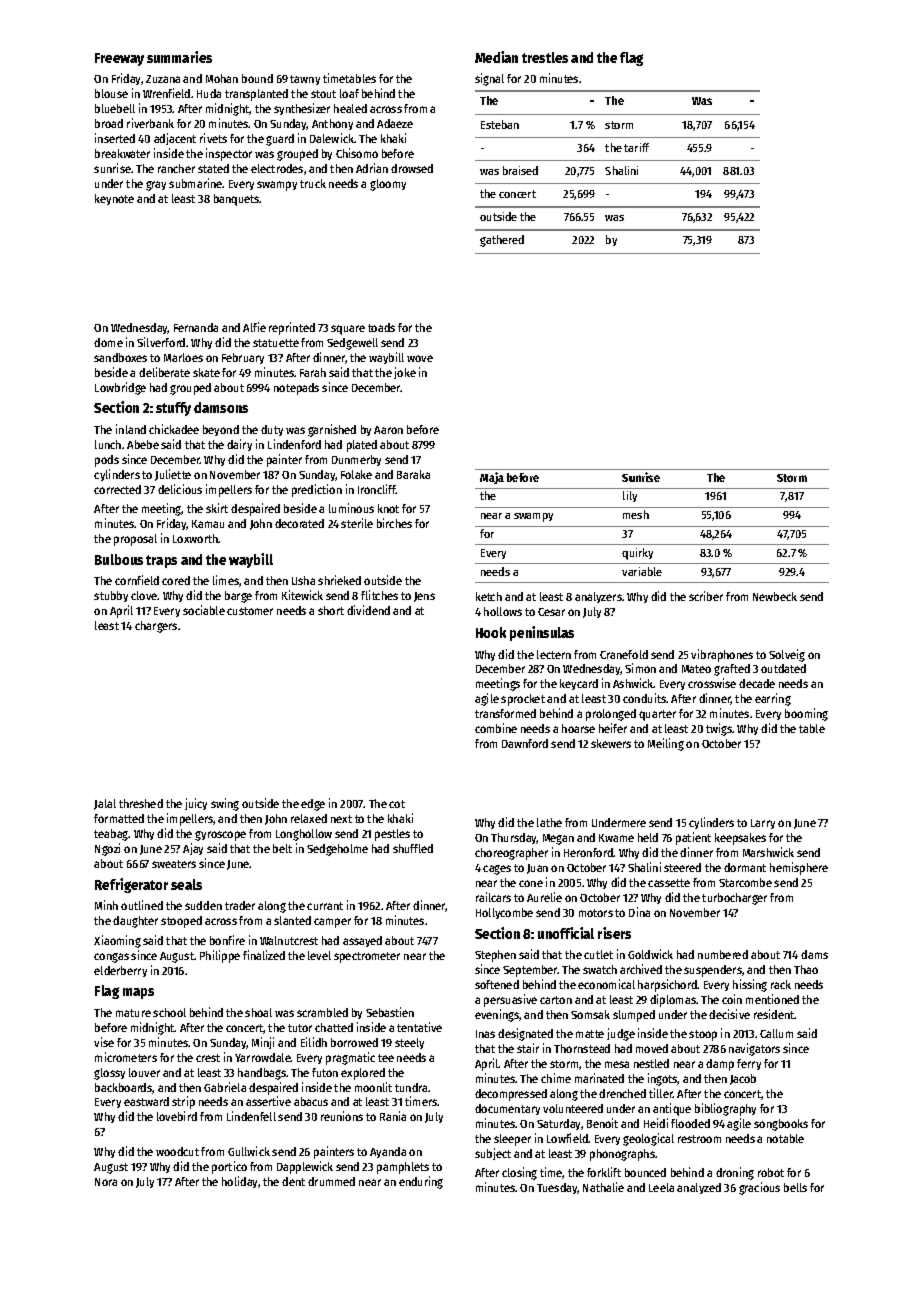 This image has height=1308, width=924. What do you see at coordinates (771, 1172) in the image?
I see `robot` at bounding box center [771, 1172].
